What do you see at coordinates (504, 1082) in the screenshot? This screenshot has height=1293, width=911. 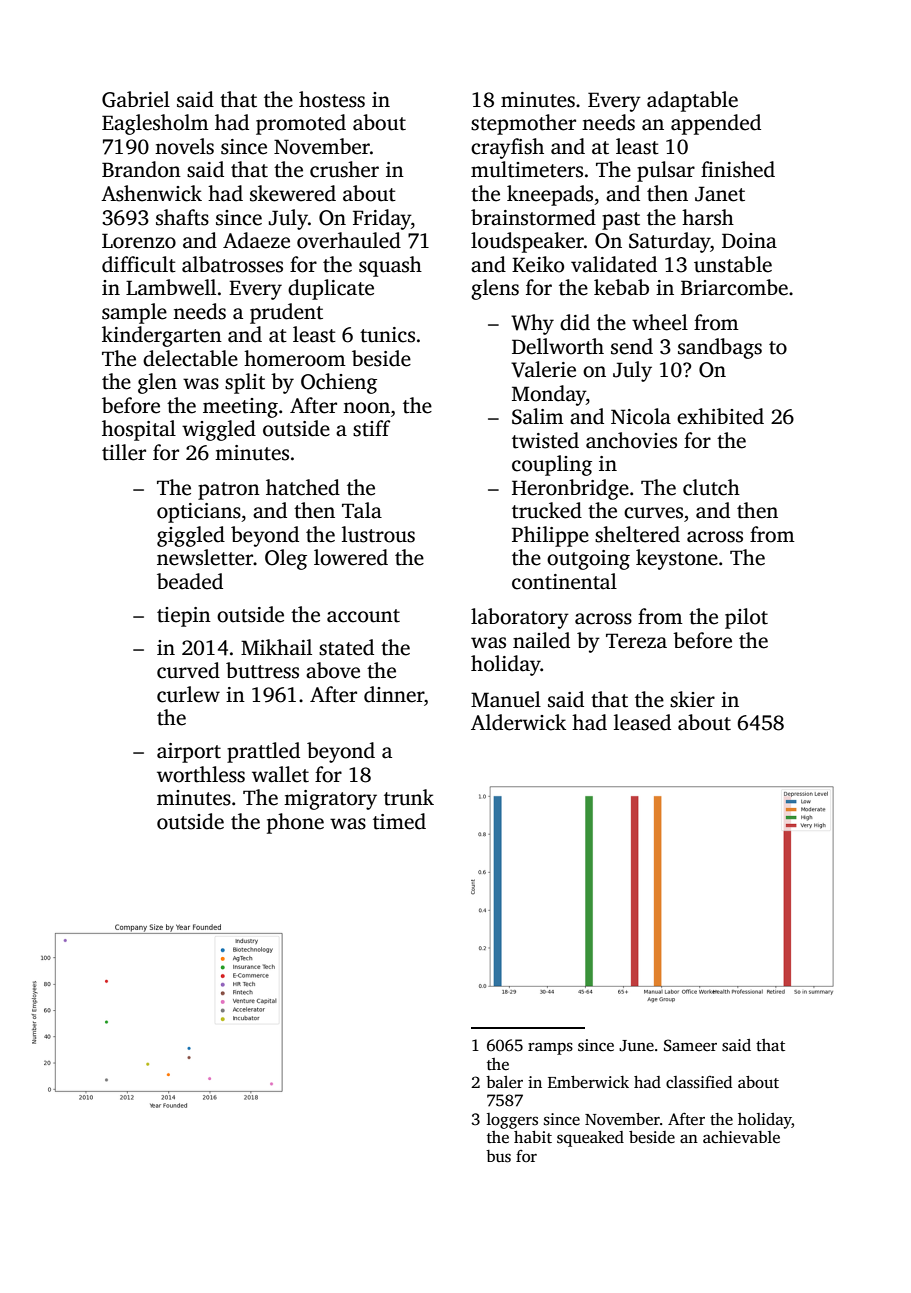 I see `baler` at bounding box center [504, 1082].
